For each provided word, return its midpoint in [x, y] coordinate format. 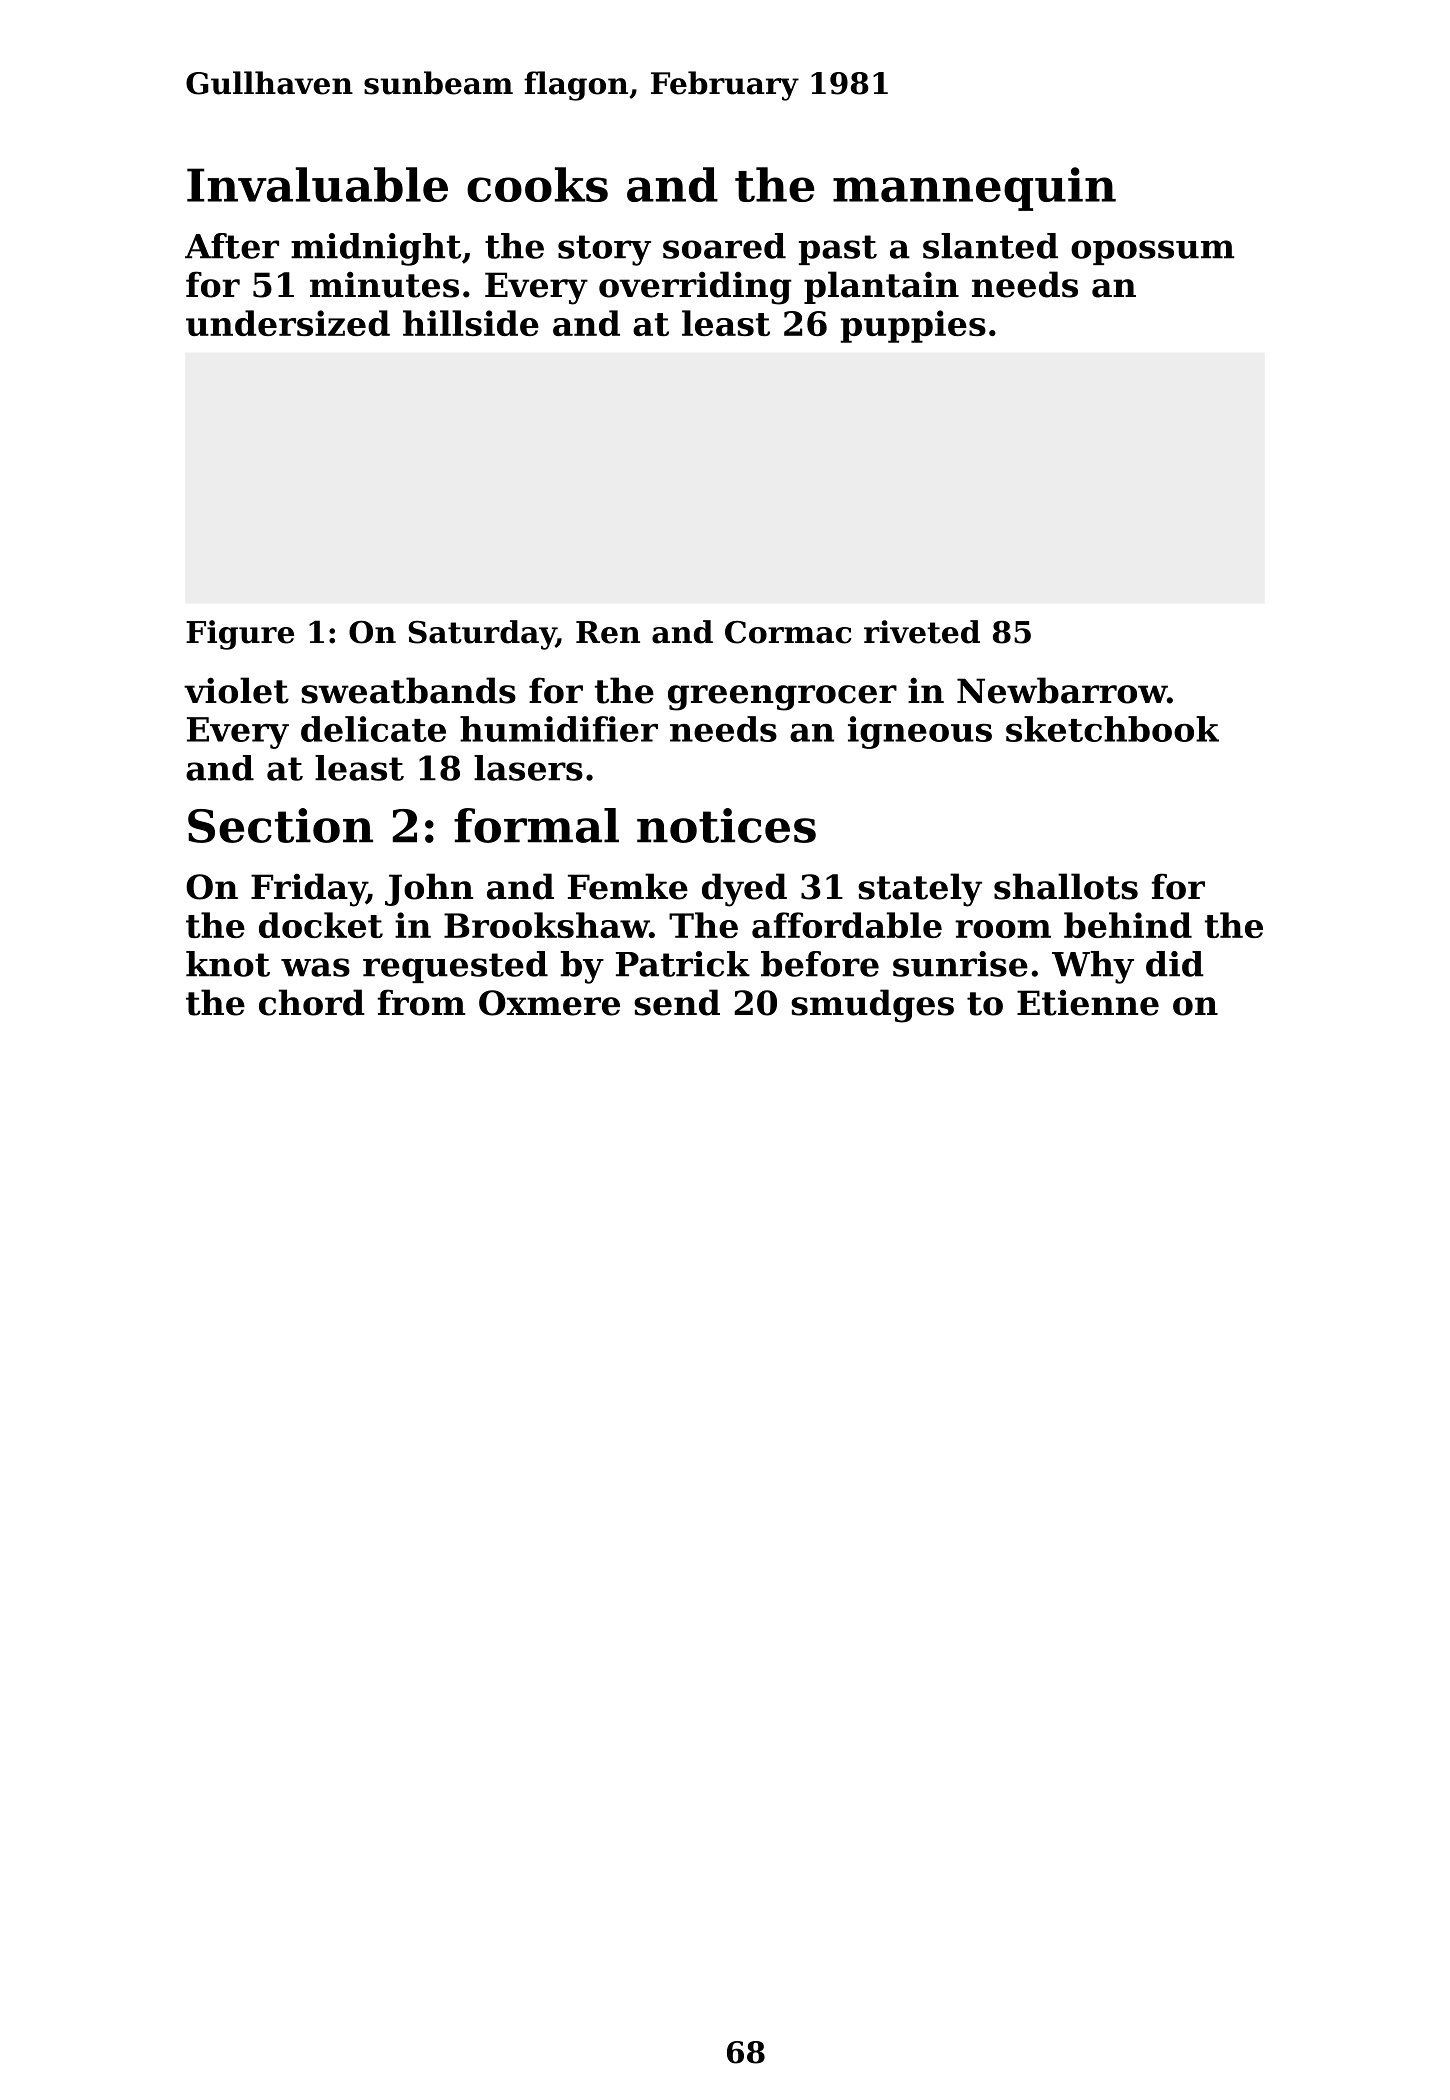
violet [236, 690]
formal [536, 825]
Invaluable [317, 184]
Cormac [788, 632]
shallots [1066, 886]
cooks [537, 184]
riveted [922, 632]
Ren [608, 632]
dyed [744, 890]
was [315, 967]
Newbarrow [1062, 690]
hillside [471, 323]
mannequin [974, 189]
